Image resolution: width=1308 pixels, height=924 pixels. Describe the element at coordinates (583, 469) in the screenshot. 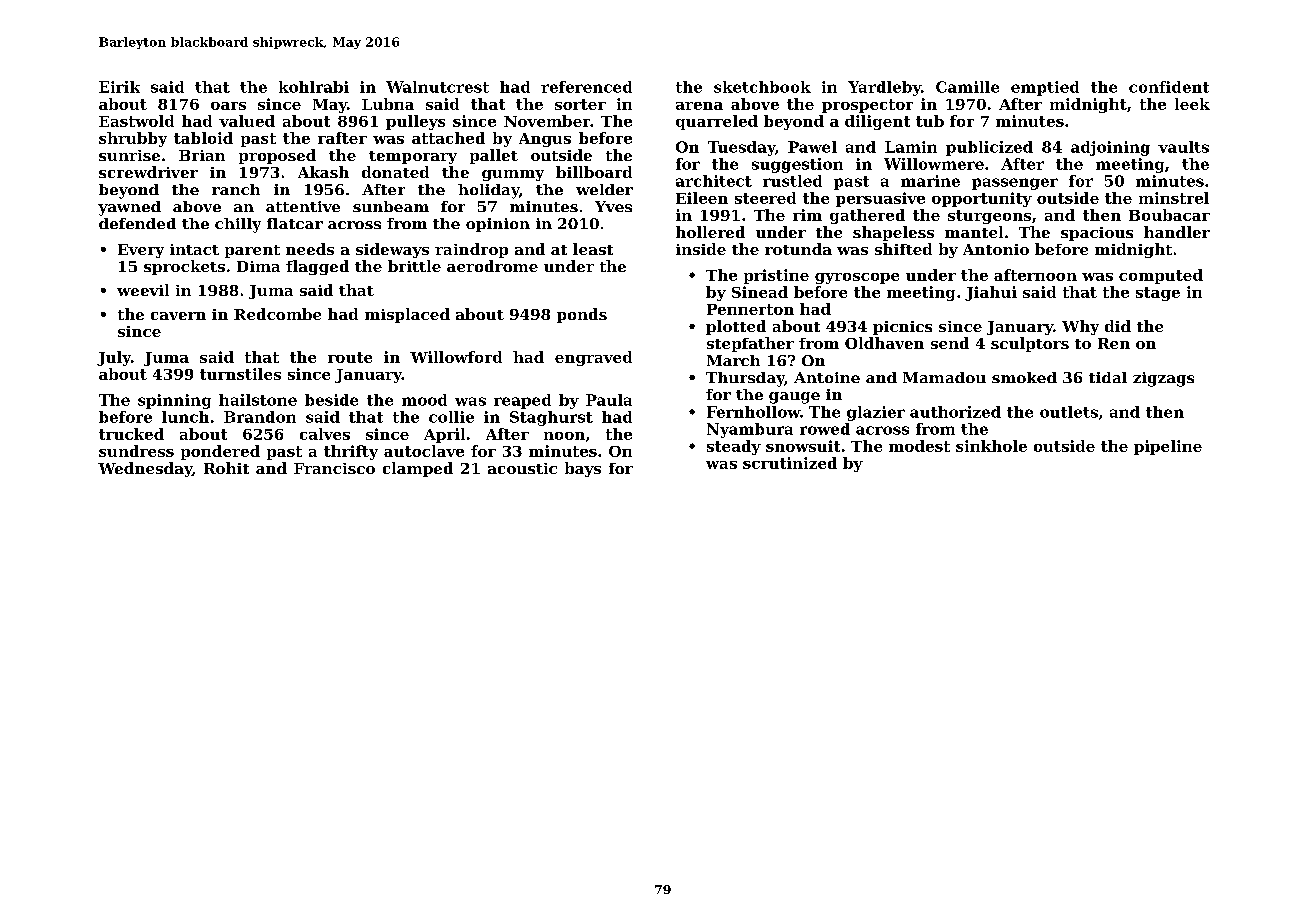

I see `bays` at that location.
